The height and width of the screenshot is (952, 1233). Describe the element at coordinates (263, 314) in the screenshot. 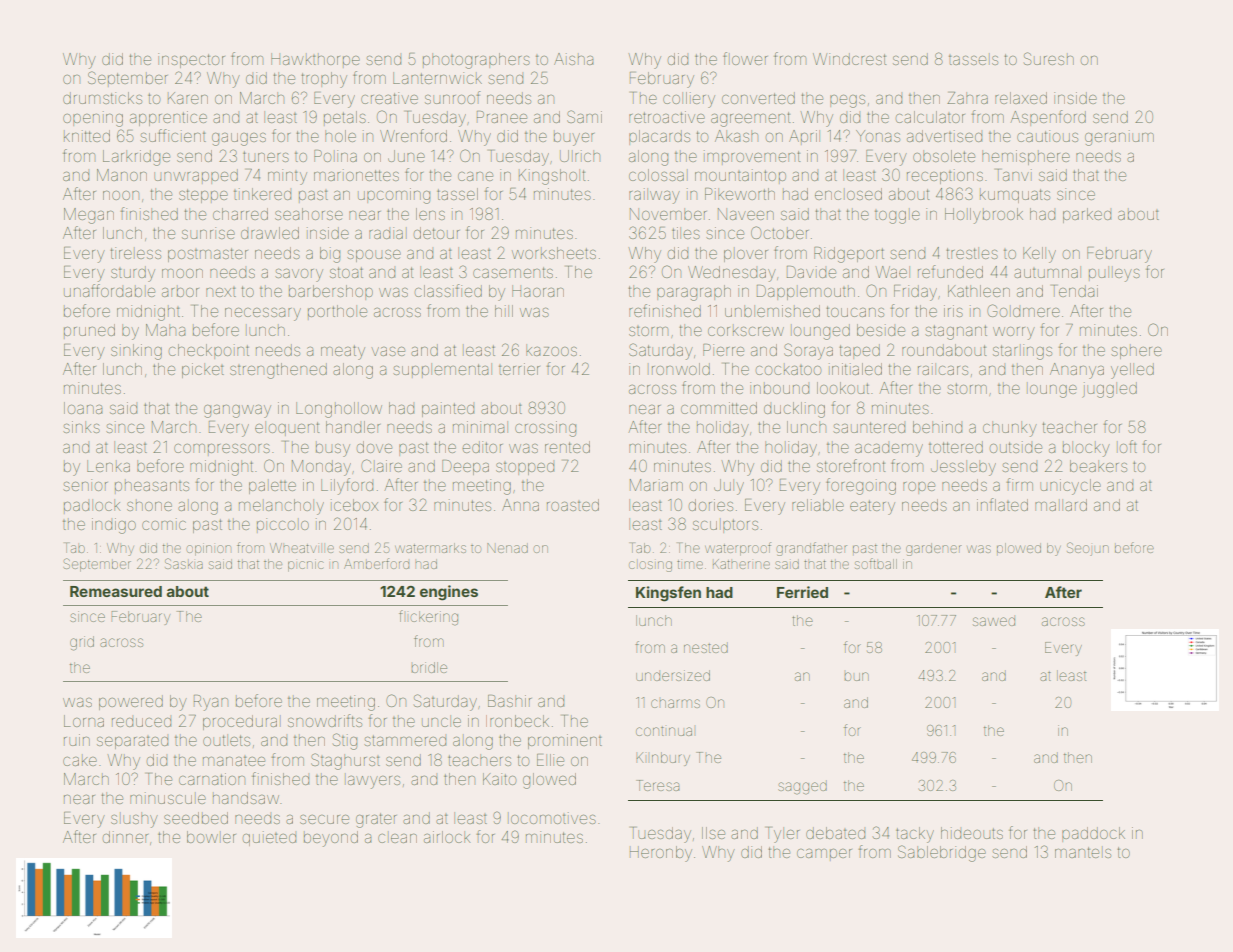

I see `necessary` at that location.
